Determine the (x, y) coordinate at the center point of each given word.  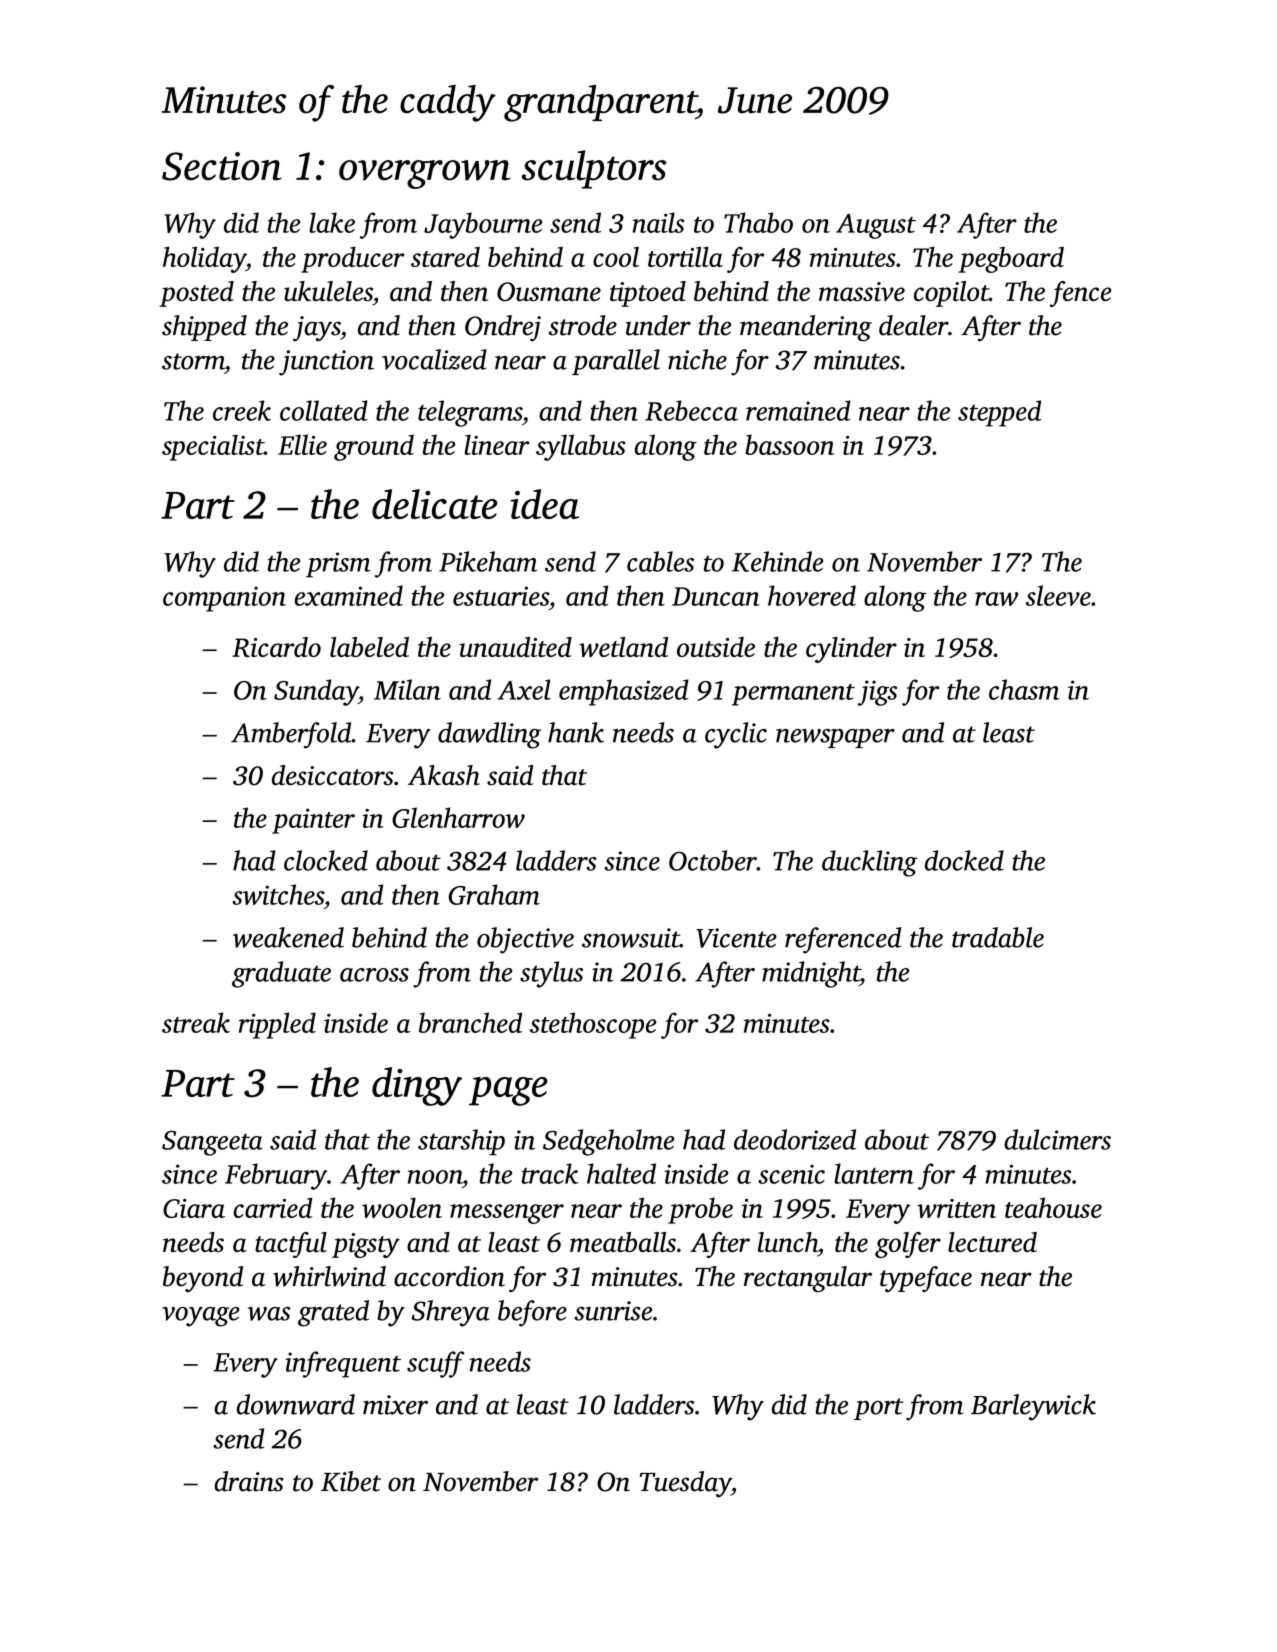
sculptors (594, 169)
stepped (999, 413)
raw (996, 599)
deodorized (795, 1139)
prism (338, 565)
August (876, 226)
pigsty (366, 1245)
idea (544, 504)
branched (470, 1022)
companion (224, 599)
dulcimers (1057, 1139)
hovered (812, 595)
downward (296, 1404)
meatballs (623, 1242)
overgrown (425, 174)
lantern (874, 1173)
